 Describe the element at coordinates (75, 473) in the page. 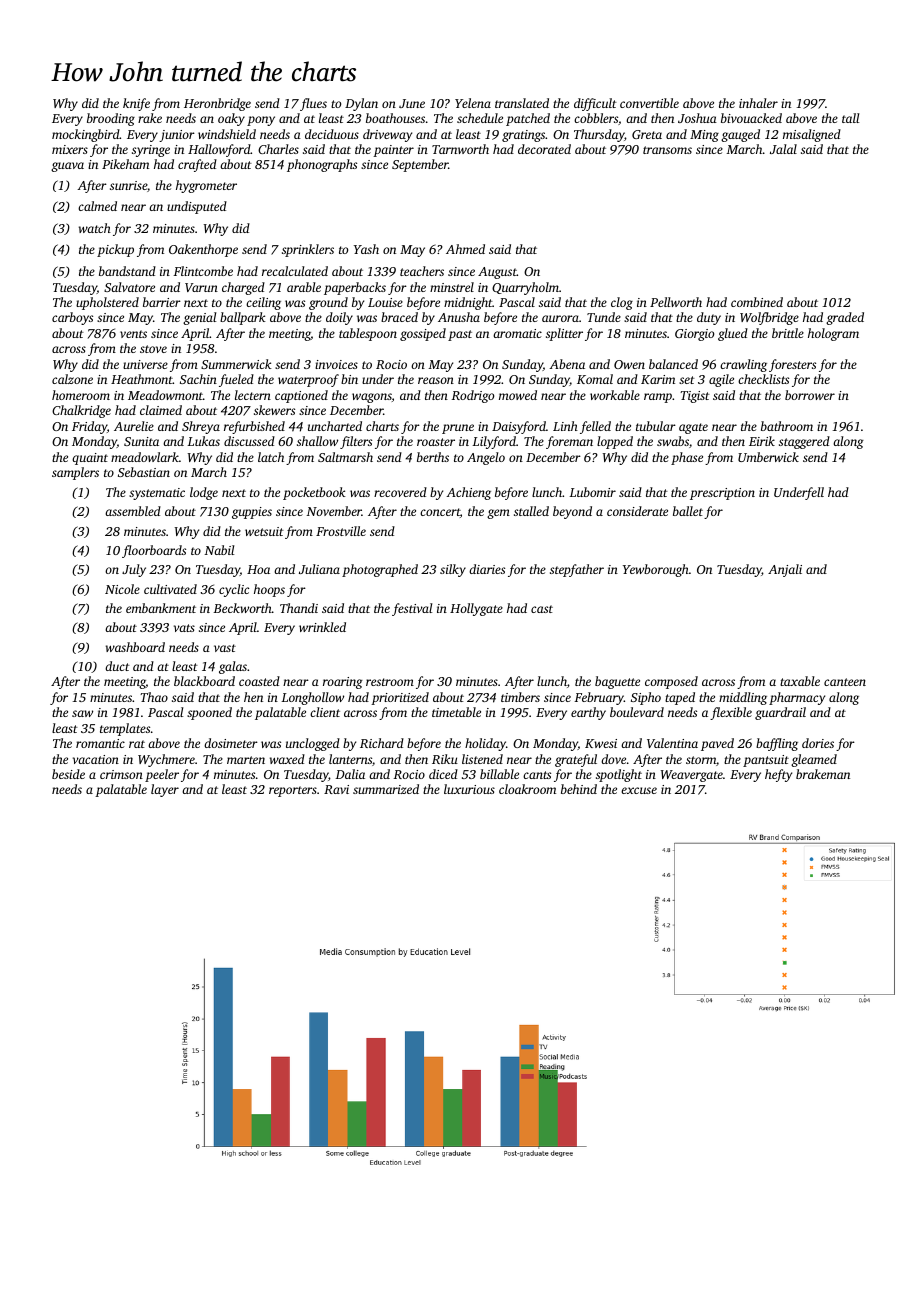

I see `samplers` at that location.
